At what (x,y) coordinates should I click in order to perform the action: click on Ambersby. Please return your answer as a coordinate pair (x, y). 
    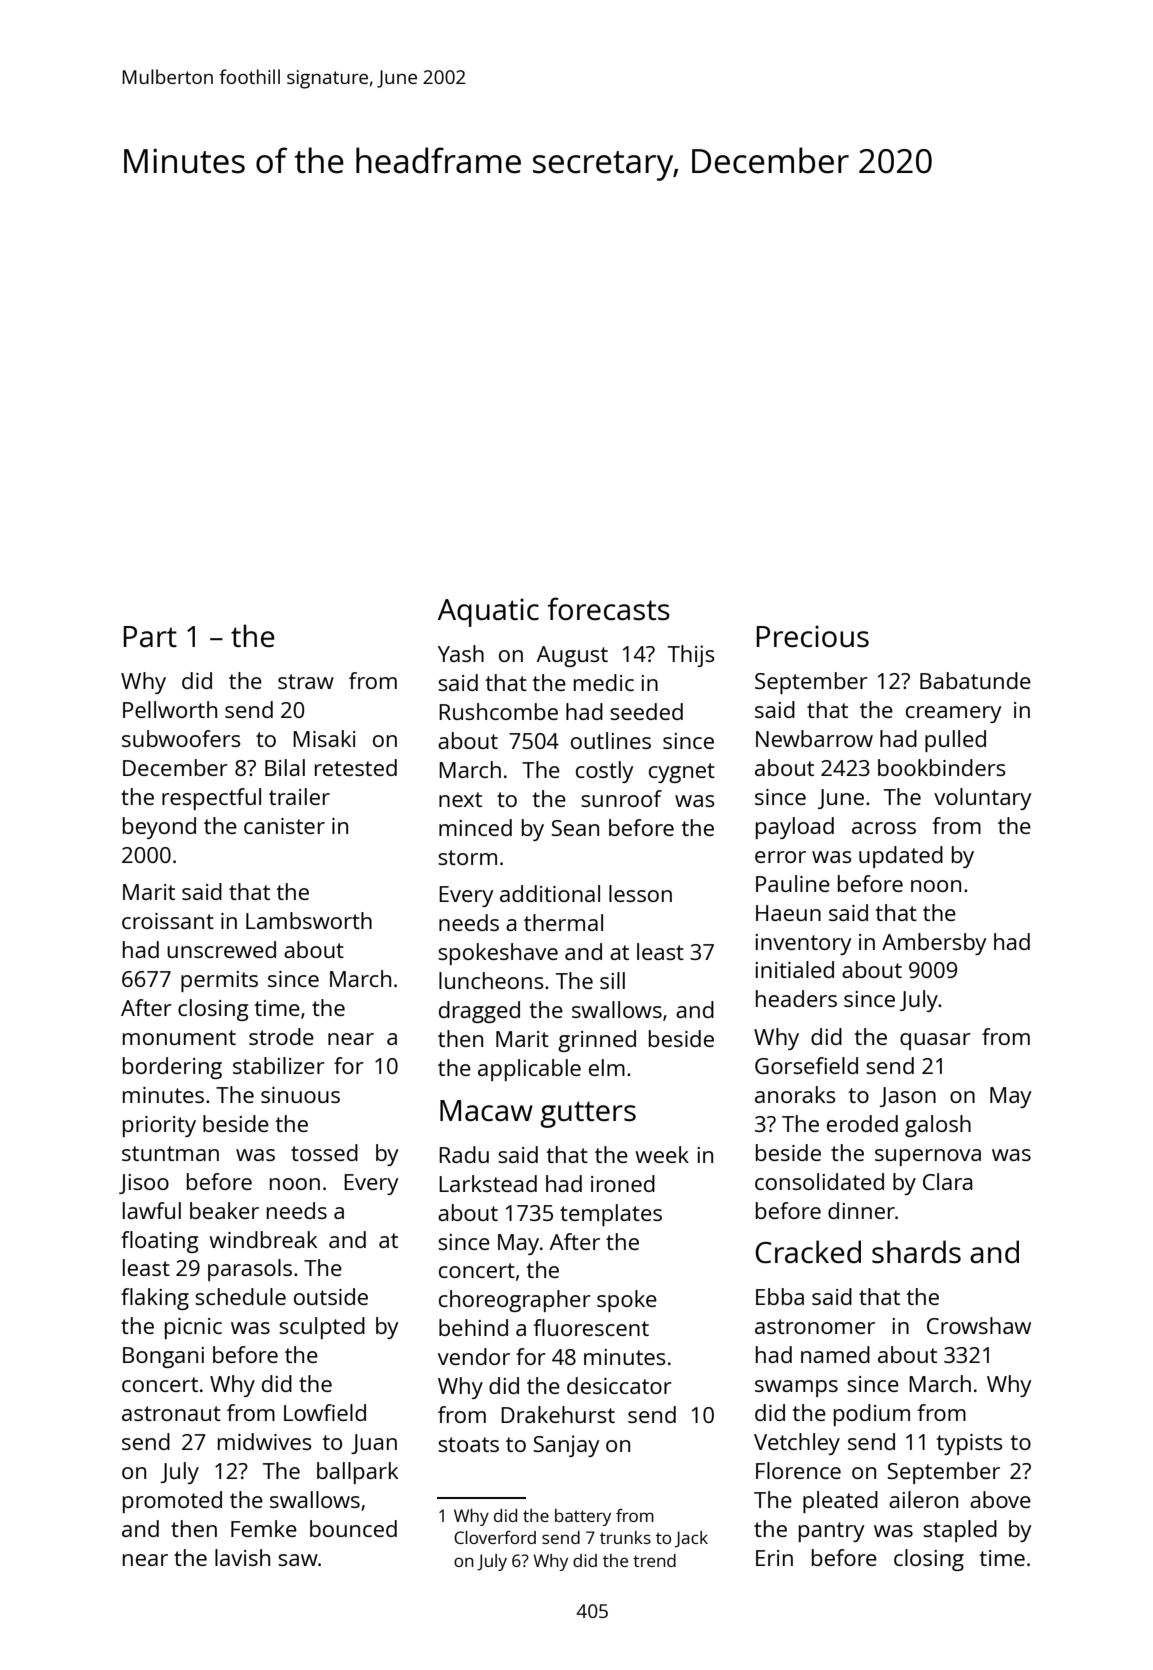
    Looking at the image, I should click on (934, 944).
